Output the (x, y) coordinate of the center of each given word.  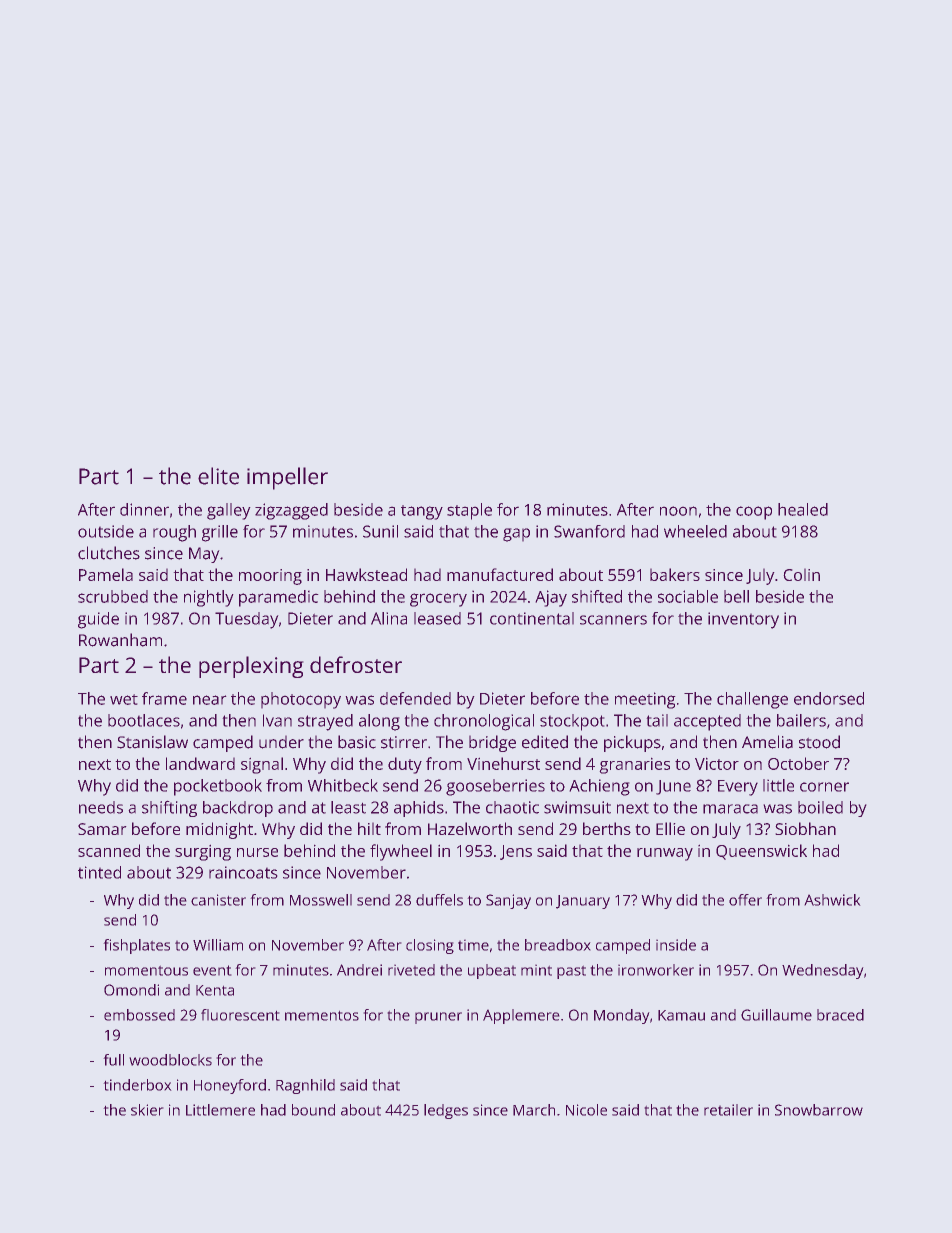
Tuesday (247, 620)
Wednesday (823, 971)
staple (469, 511)
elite (218, 476)
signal (262, 765)
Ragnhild (305, 1086)
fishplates (136, 946)
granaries (634, 765)
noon (678, 511)
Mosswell (321, 900)
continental (532, 618)
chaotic (512, 807)
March (534, 1110)
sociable (688, 596)
